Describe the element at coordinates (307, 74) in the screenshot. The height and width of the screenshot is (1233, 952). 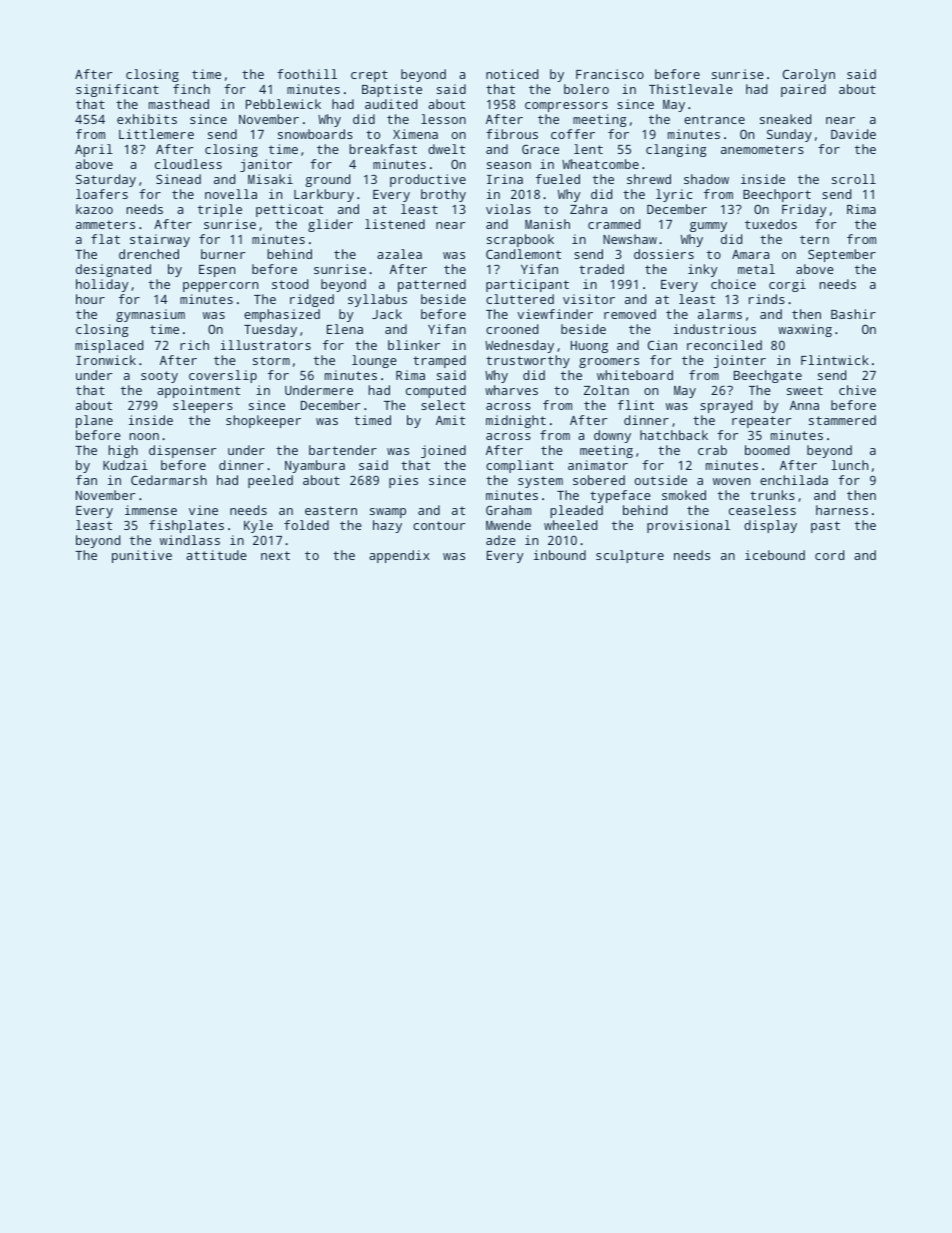
I see `foothill` at that location.
